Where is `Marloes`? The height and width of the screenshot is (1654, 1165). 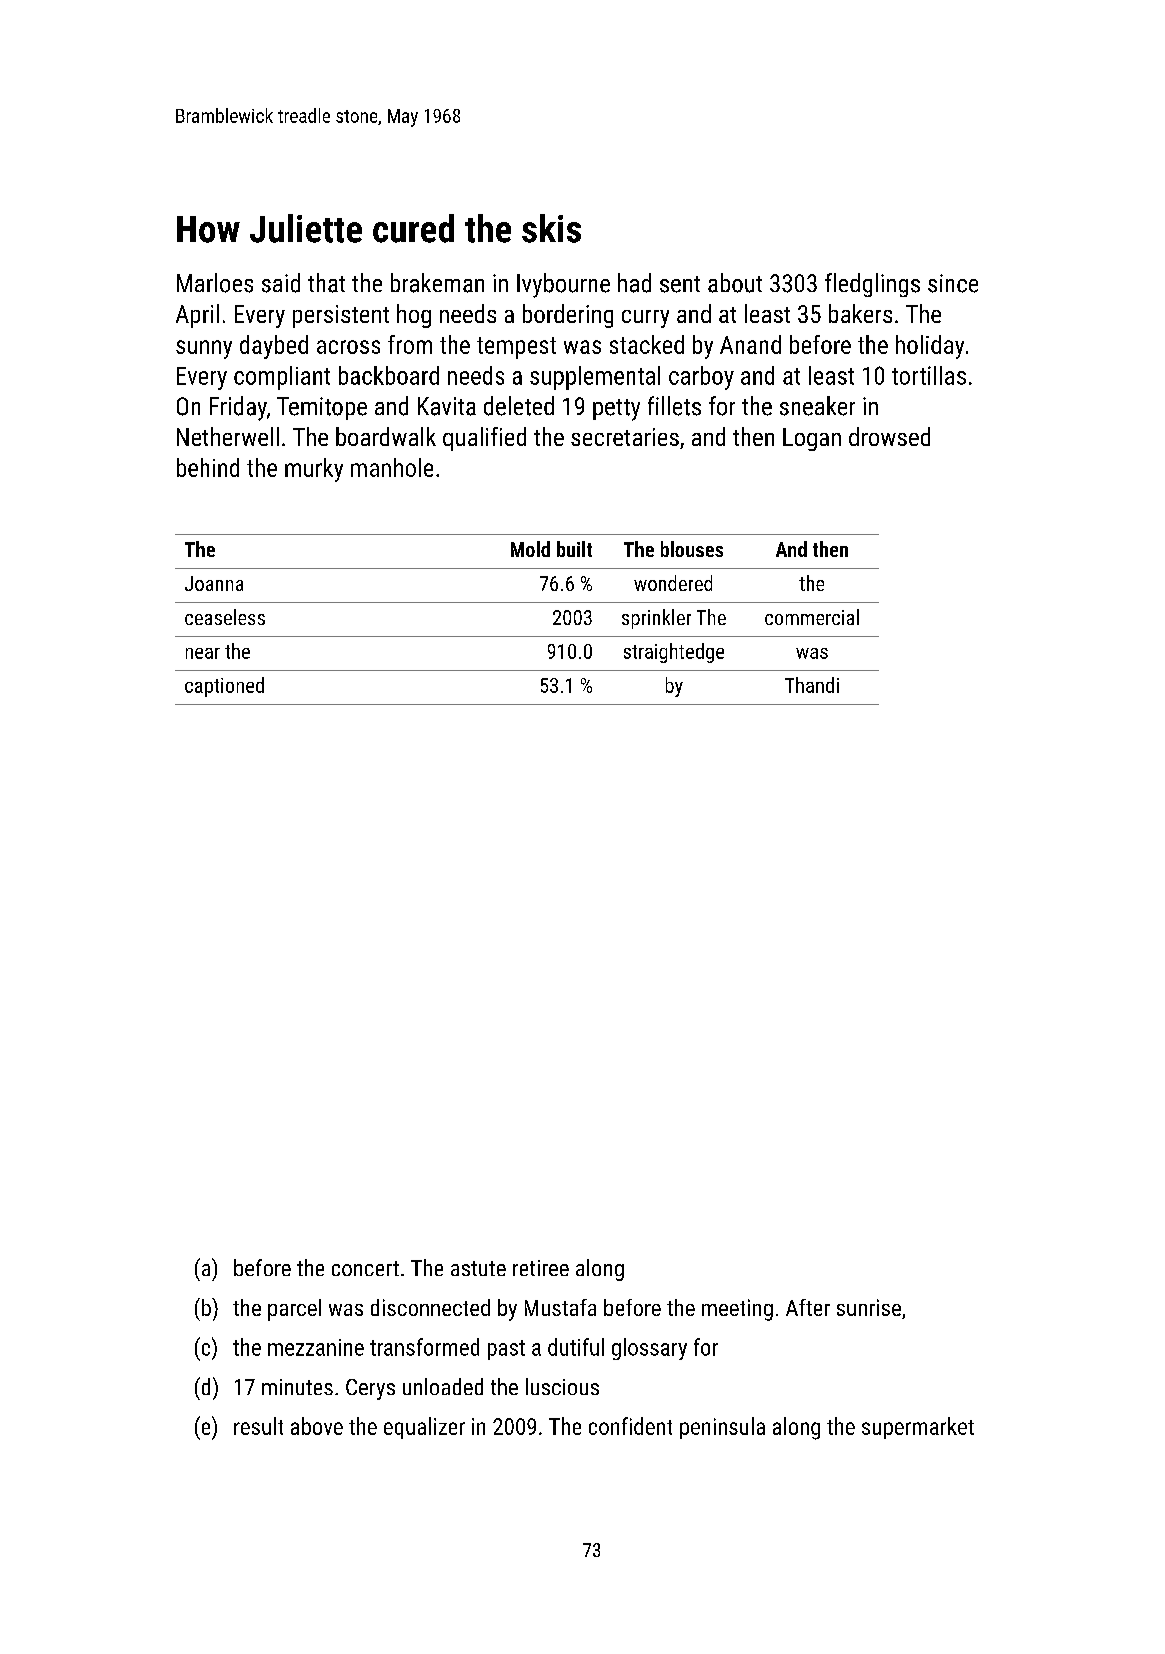
Marloes is located at coordinates (215, 283).
